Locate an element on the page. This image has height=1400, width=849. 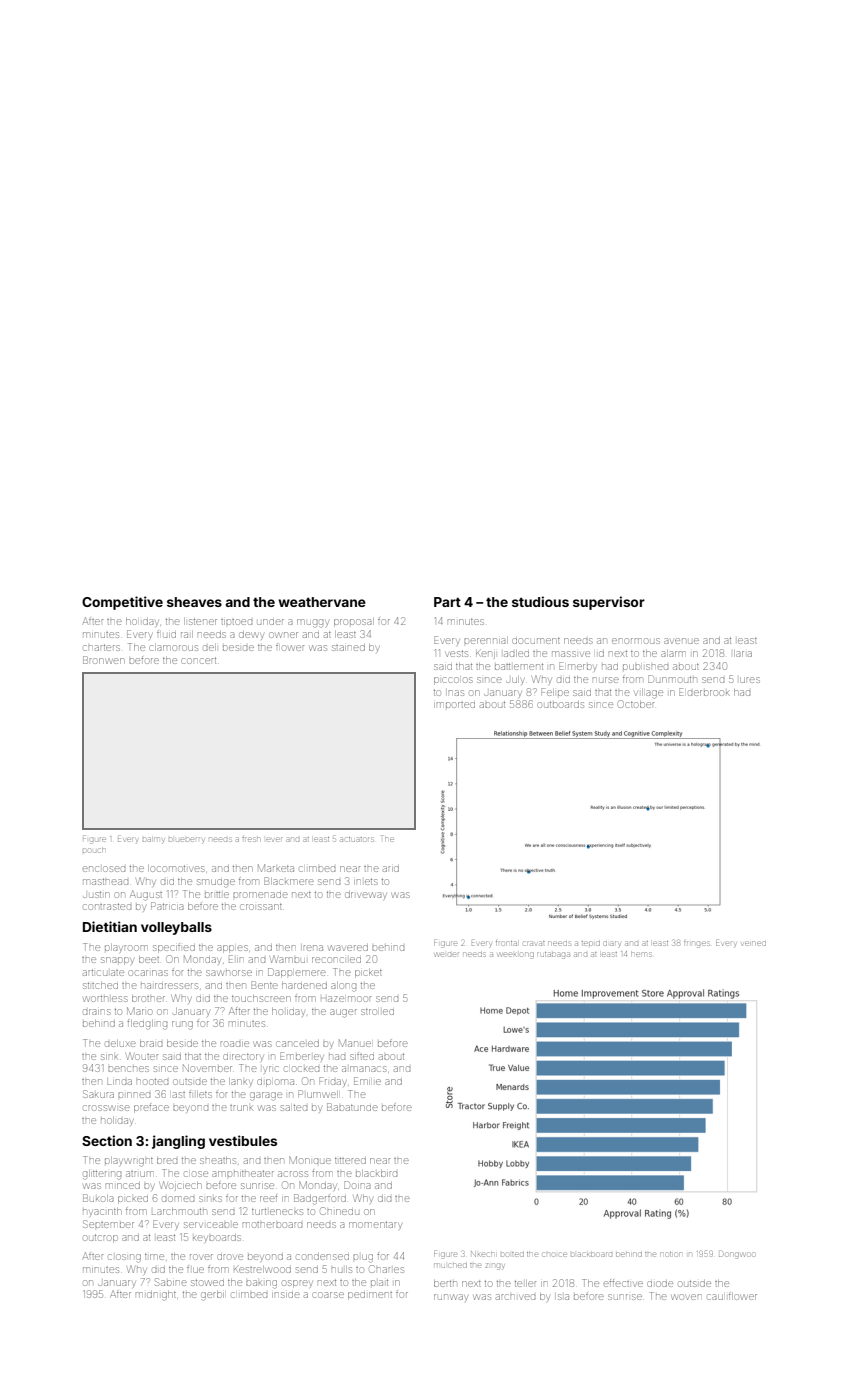
village is located at coordinates (649, 694).
